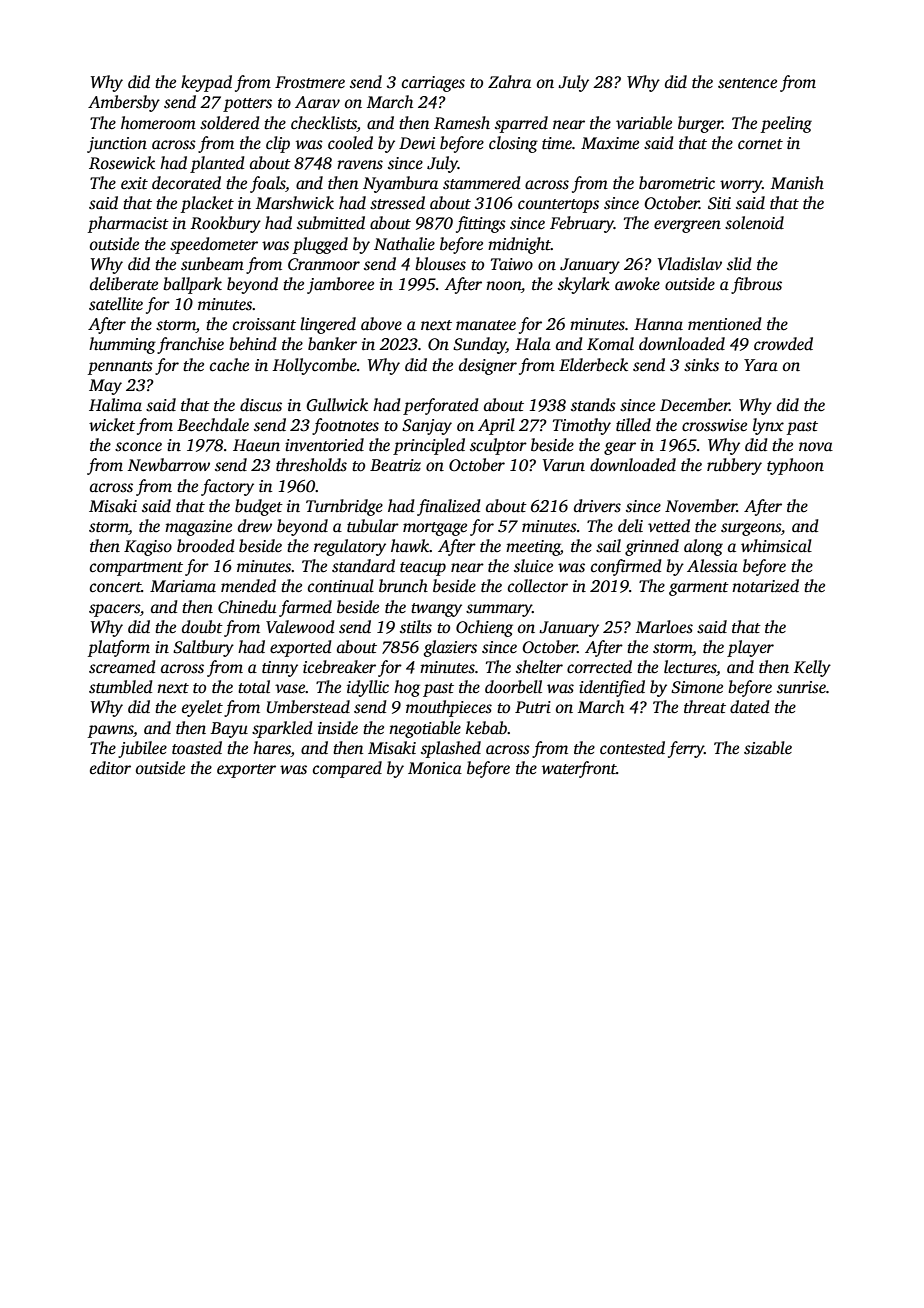  I want to click on Siti, so click(719, 203).
